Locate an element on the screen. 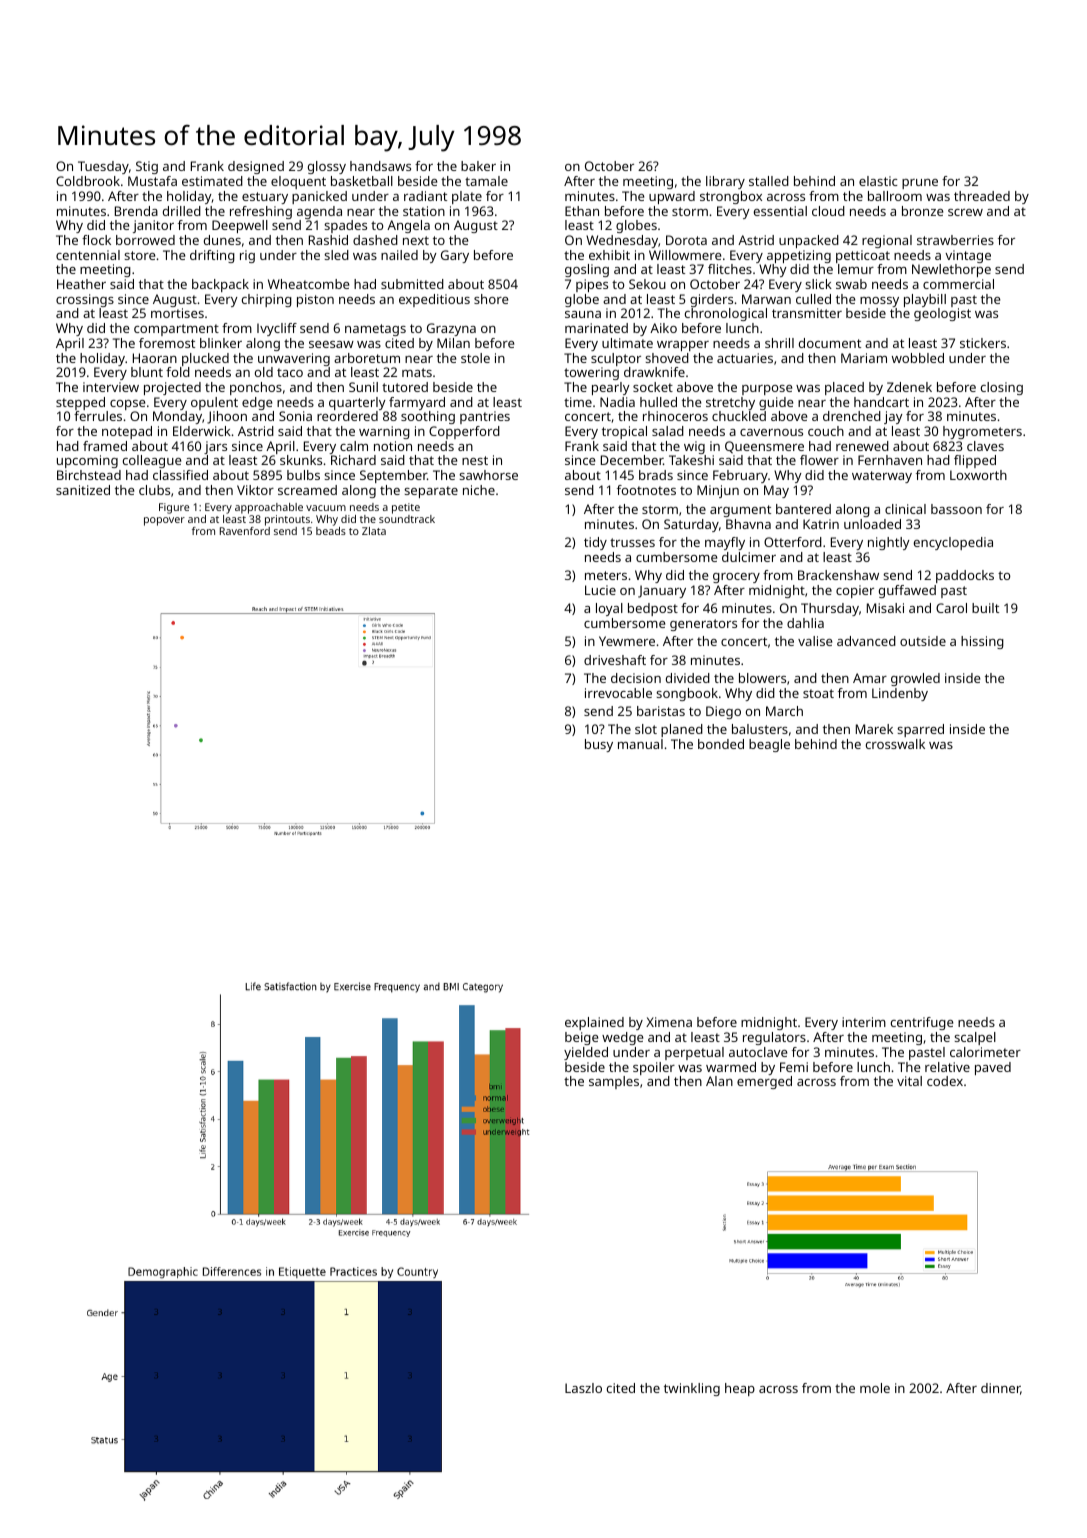  twinkling is located at coordinates (692, 1389).
